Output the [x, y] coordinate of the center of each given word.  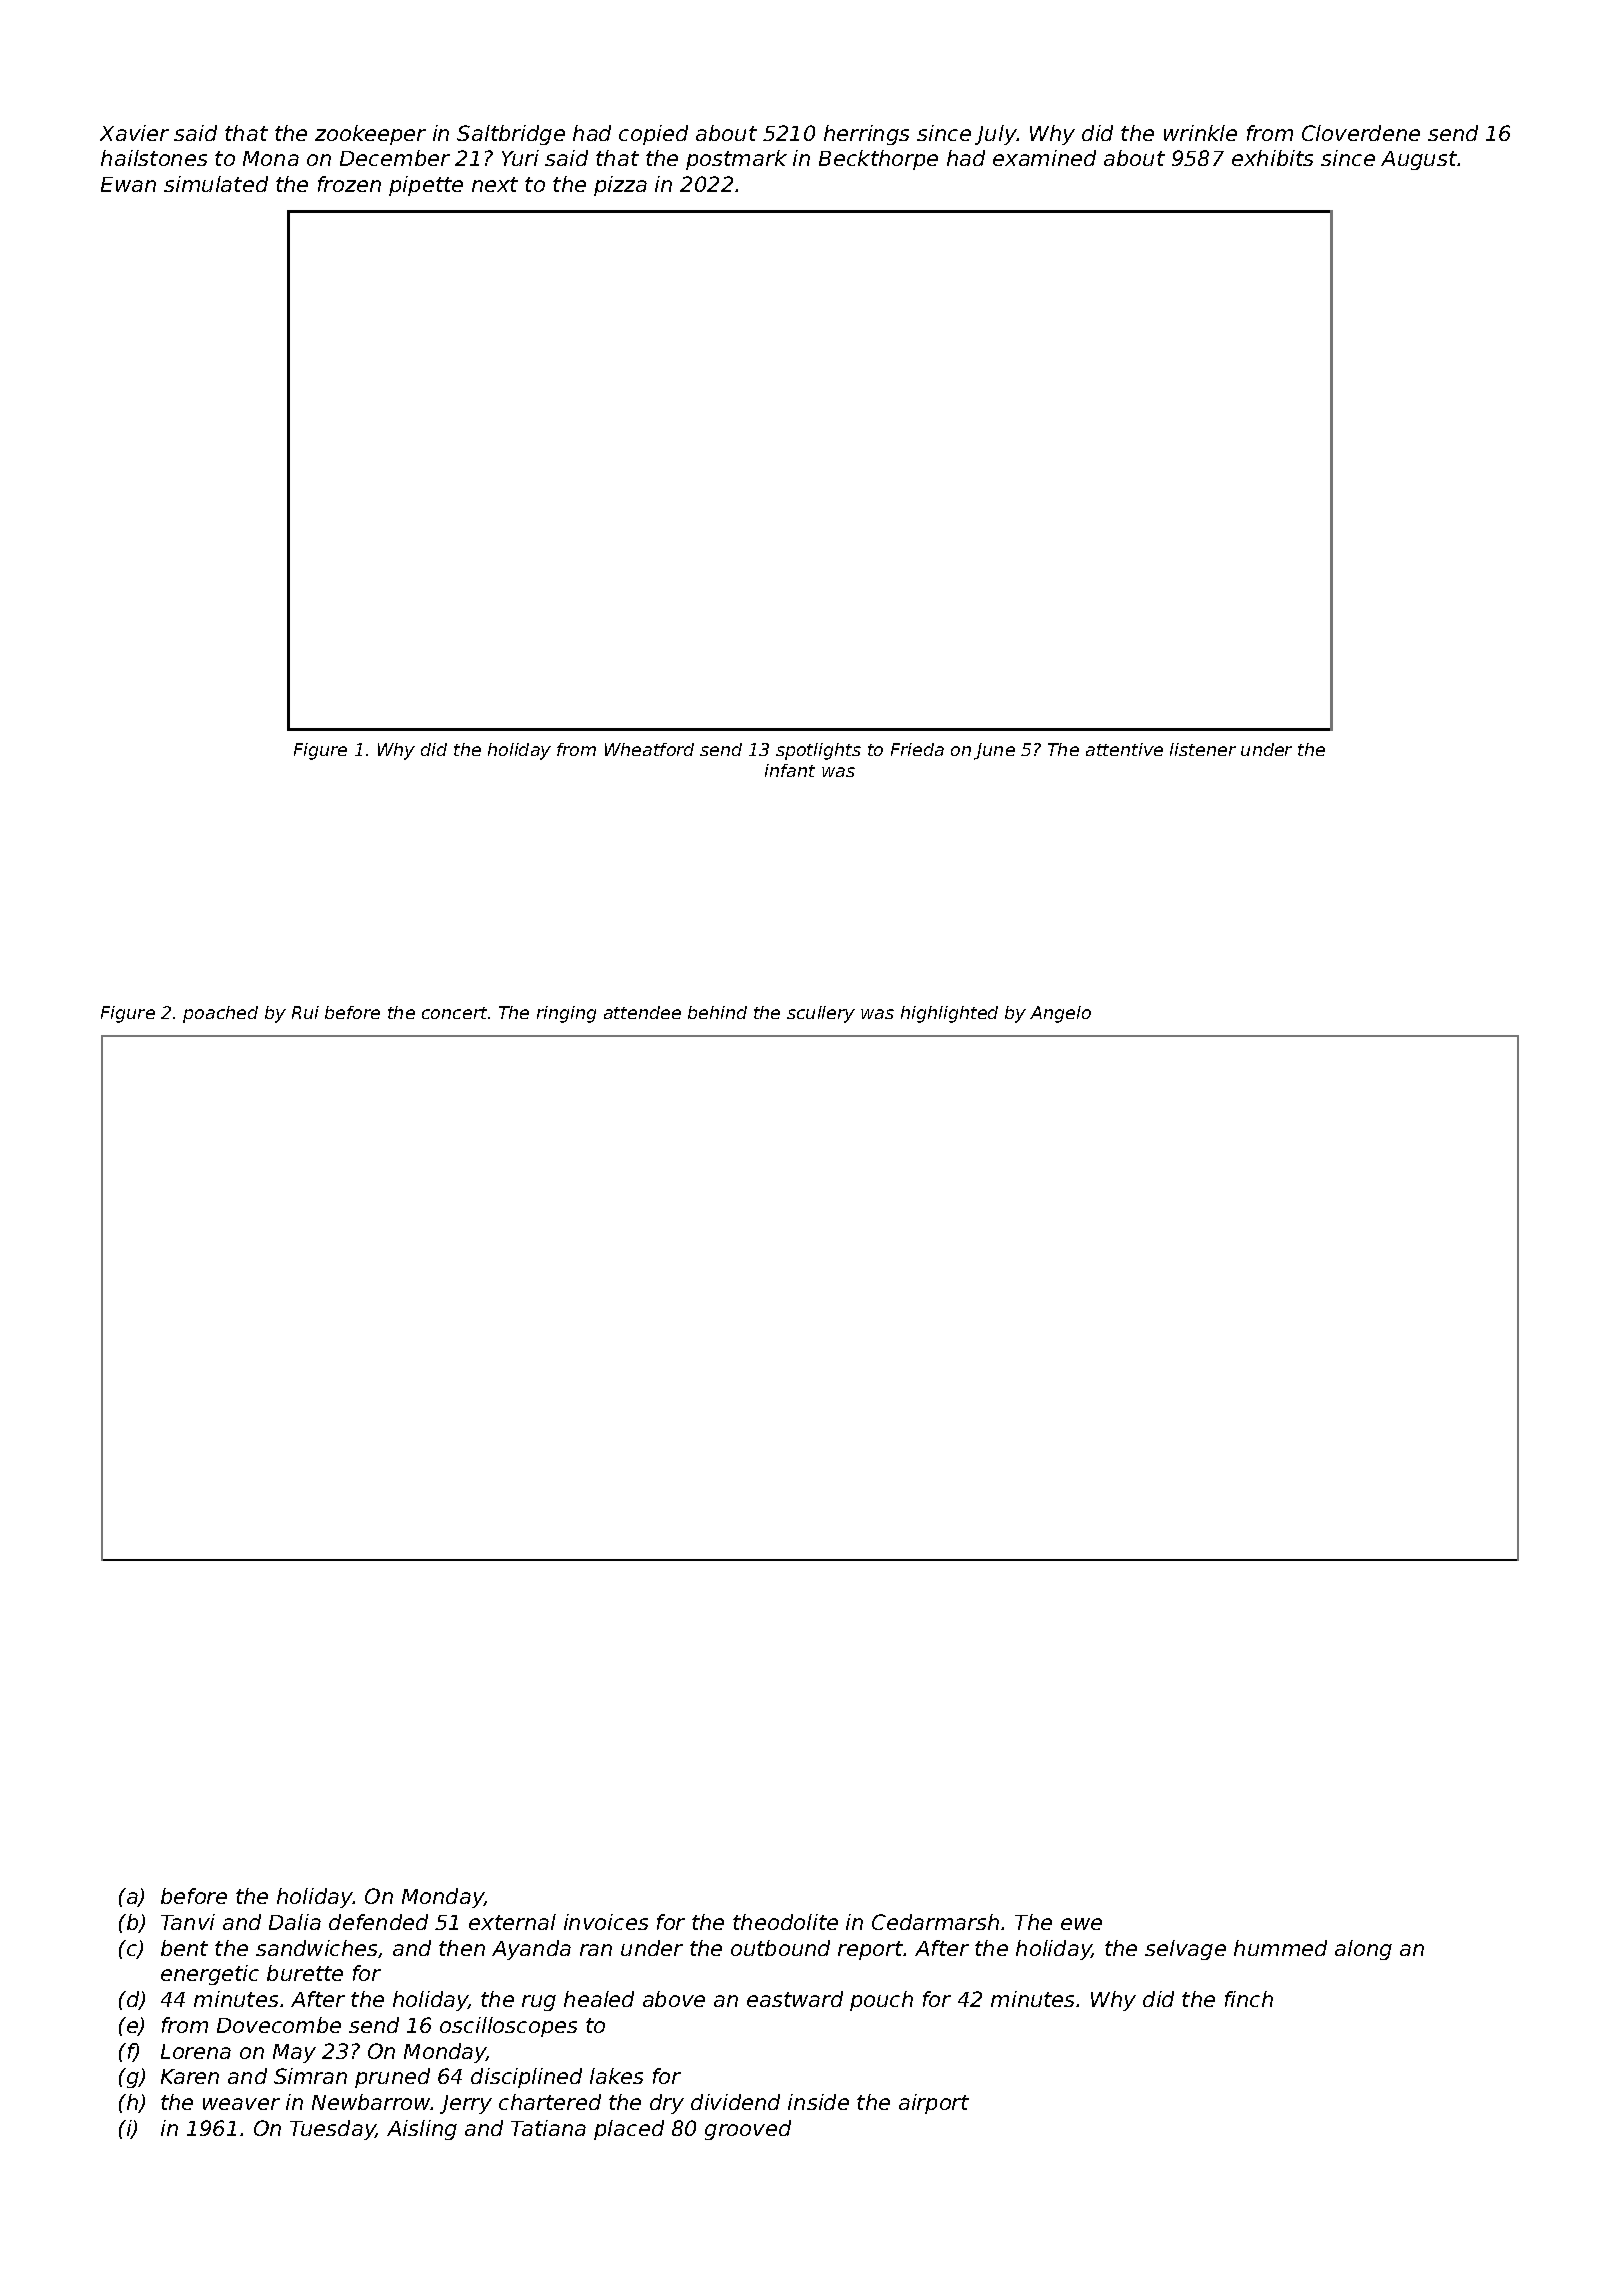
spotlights [818, 751]
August [1419, 160]
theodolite [785, 1922]
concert [454, 1013]
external [512, 1922]
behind [717, 1012]
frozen [349, 184]
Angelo [1060, 1014]
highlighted [949, 1014]
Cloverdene [1361, 133]
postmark [736, 160]
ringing [566, 1014]
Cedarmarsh [935, 1922]
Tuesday [333, 2130]
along [1363, 1950]
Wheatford [649, 749]
